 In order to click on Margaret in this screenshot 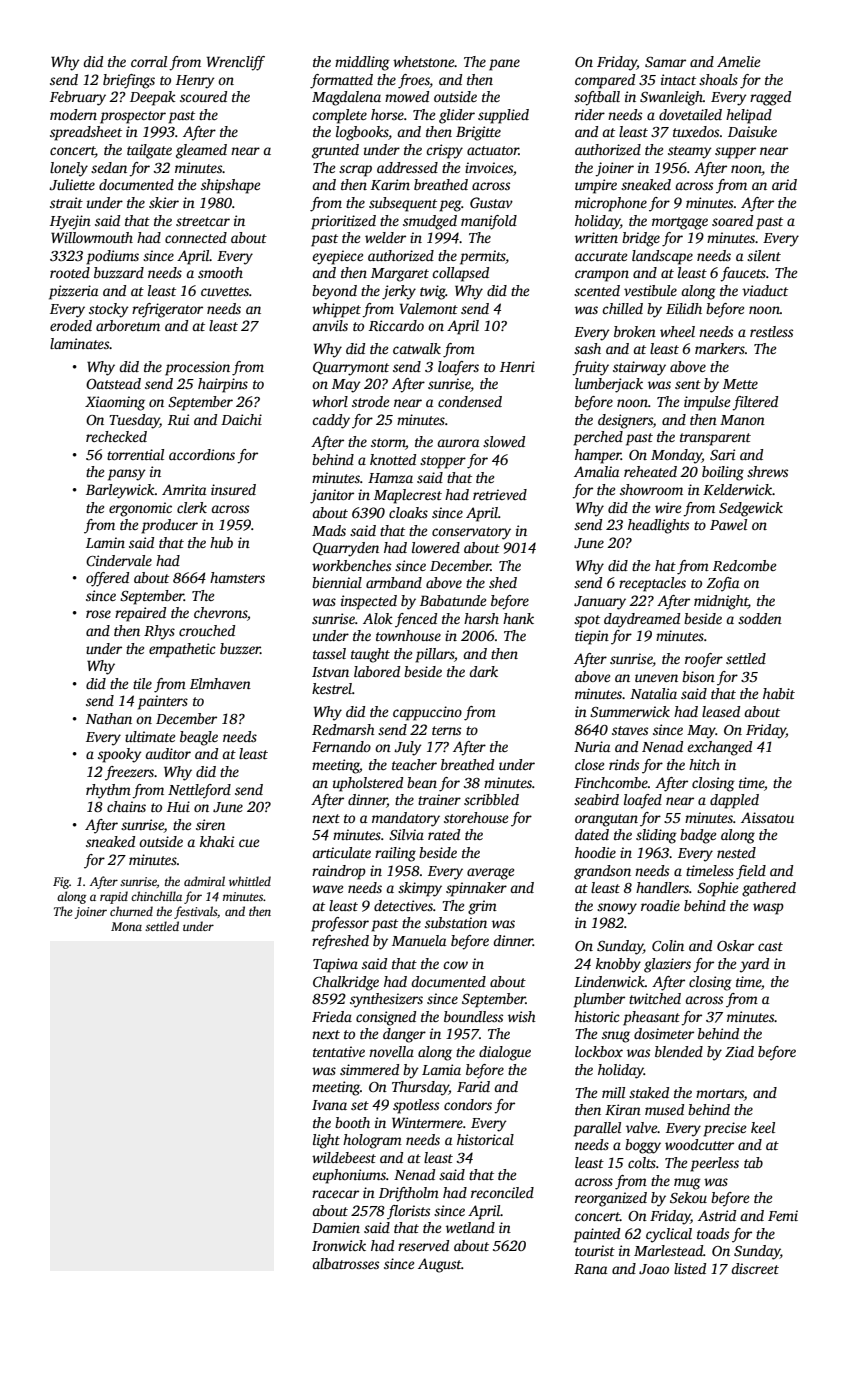, I will do `click(400, 275)`.
